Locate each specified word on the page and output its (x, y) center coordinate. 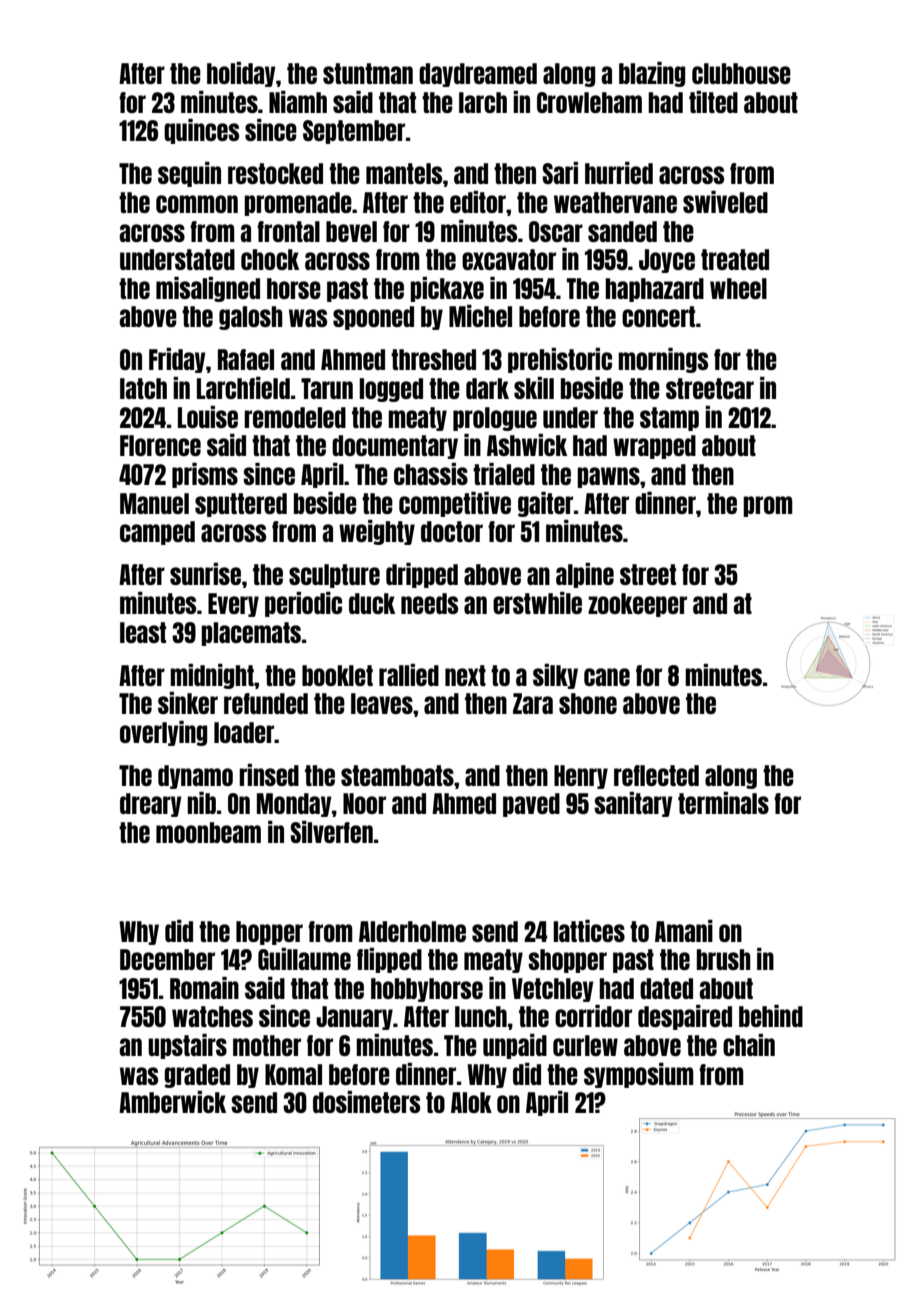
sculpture (334, 576)
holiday (241, 74)
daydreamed (478, 75)
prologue (495, 419)
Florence (160, 445)
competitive (455, 504)
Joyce (667, 261)
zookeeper (637, 605)
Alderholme (412, 931)
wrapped (654, 447)
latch (143, 388)
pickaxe (447, 289)
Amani (684, 931)
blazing (652, 74)
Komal (293, 1074)
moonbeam (208, 832)
